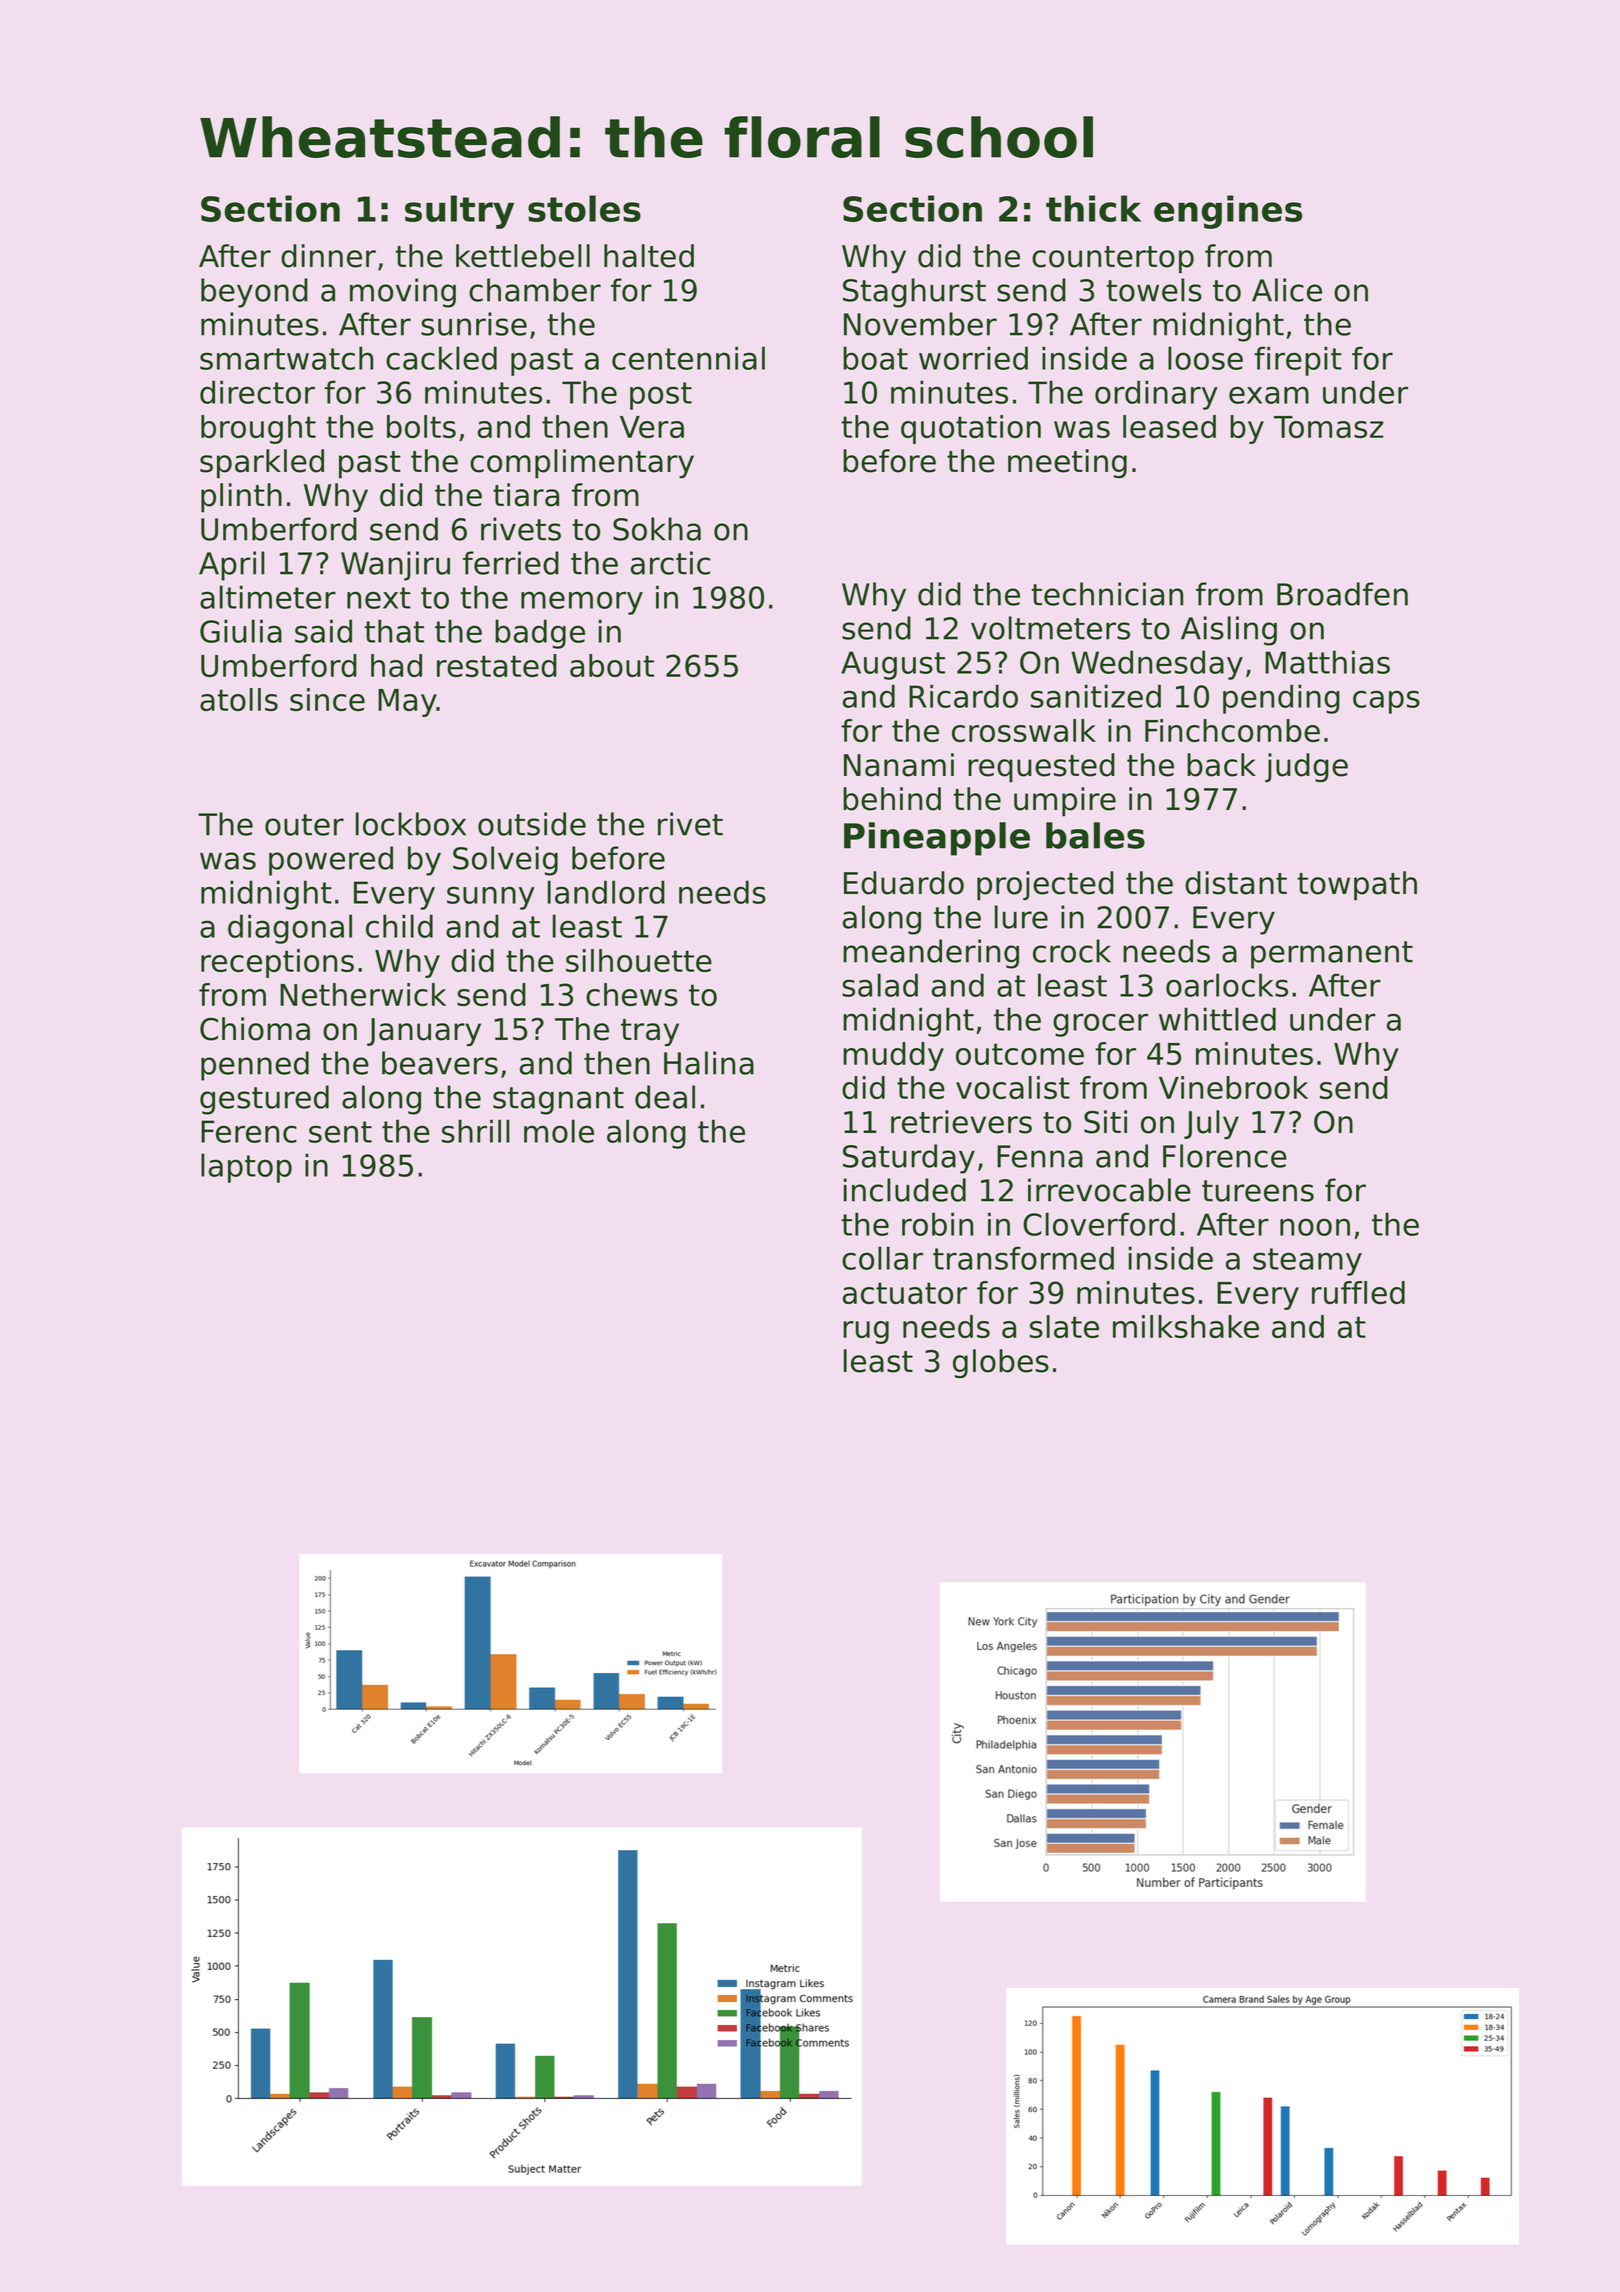 Image resolution: width=1620 pixels, height=2292 pixels. Describe the element at coordinates (254, 293) in the page. I see `beyond` at that location.
